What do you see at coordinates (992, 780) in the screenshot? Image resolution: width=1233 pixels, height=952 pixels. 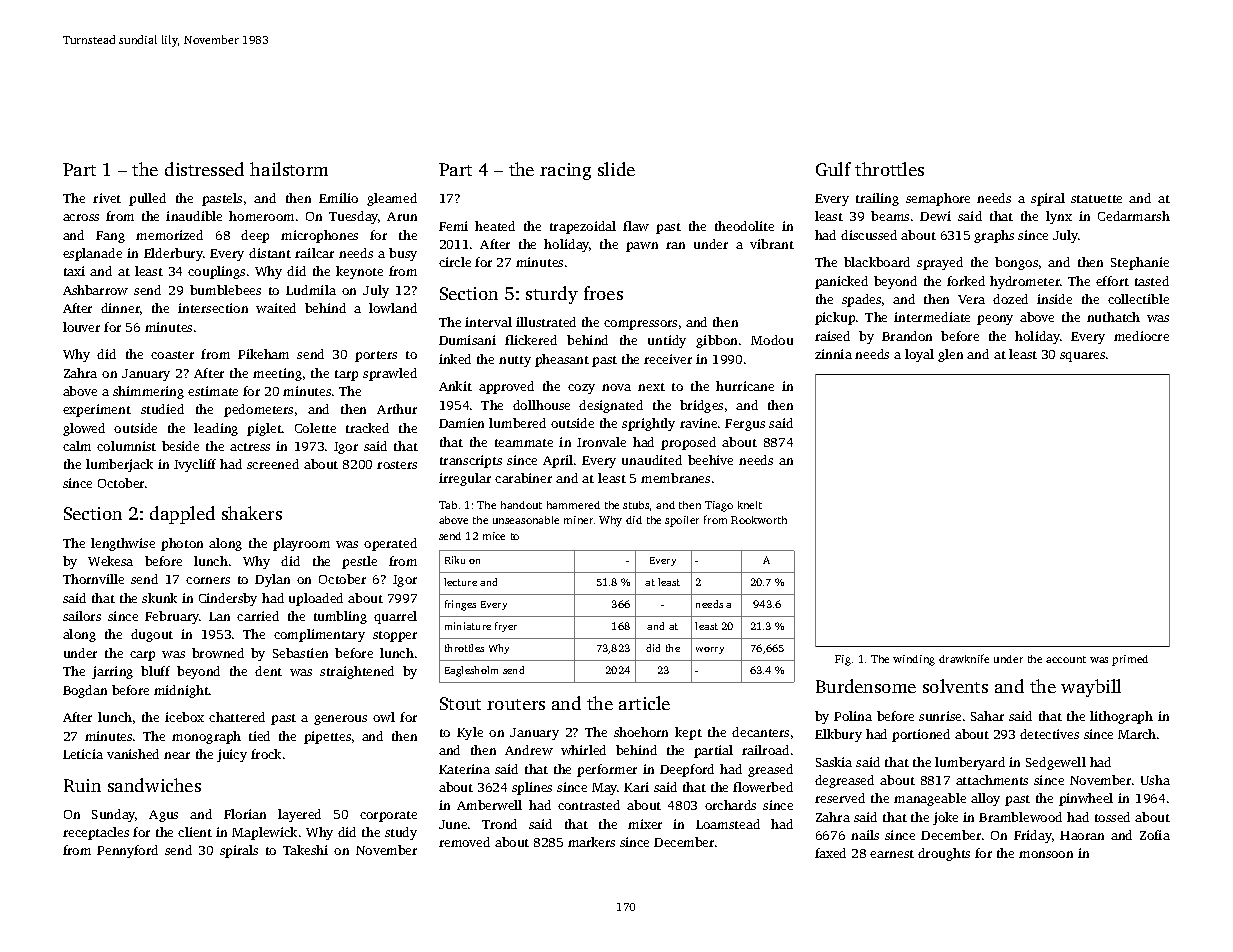 I see `attachments` at bounding box center [992, 780].
